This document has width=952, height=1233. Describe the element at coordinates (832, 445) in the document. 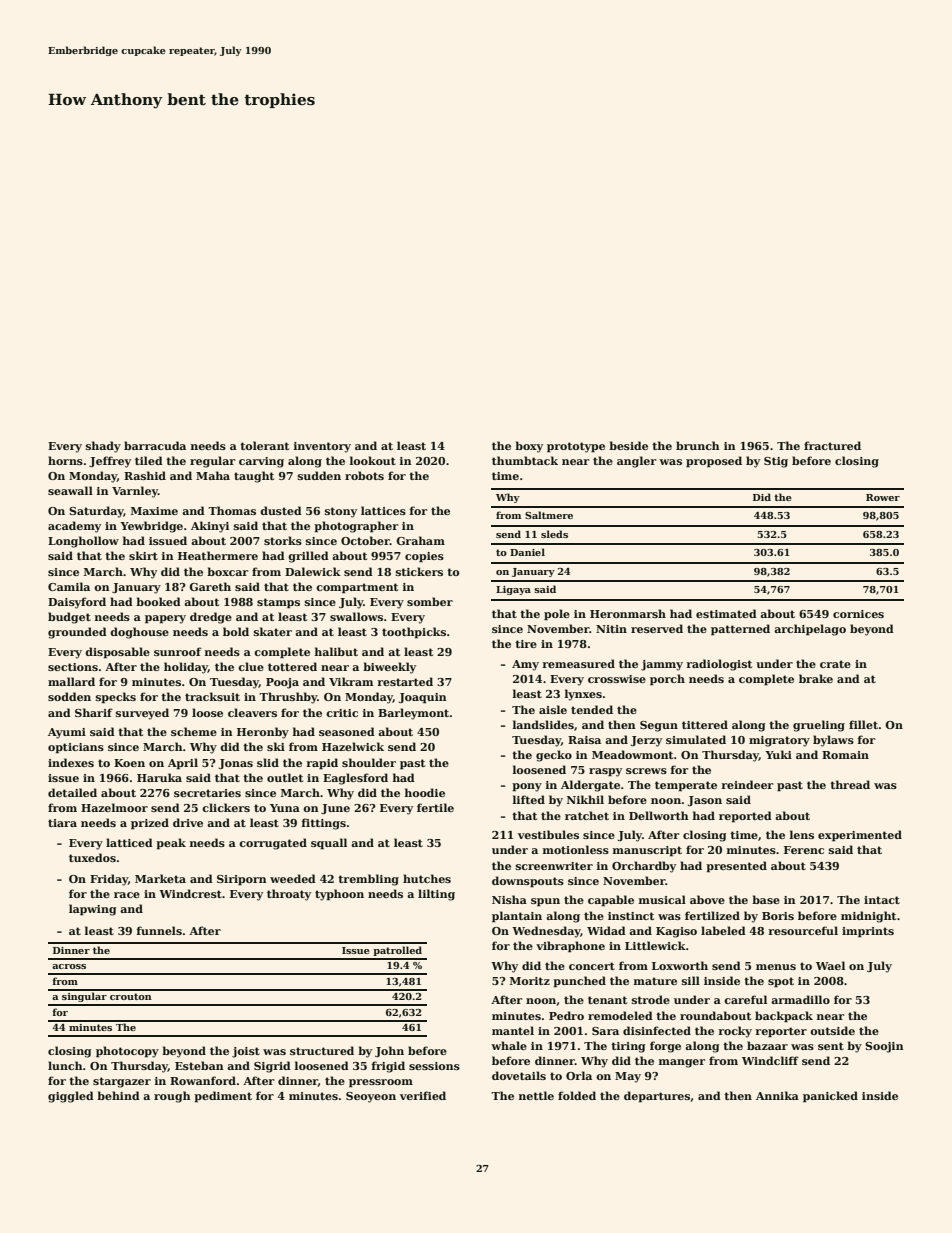

I see `fractured` at that location.
